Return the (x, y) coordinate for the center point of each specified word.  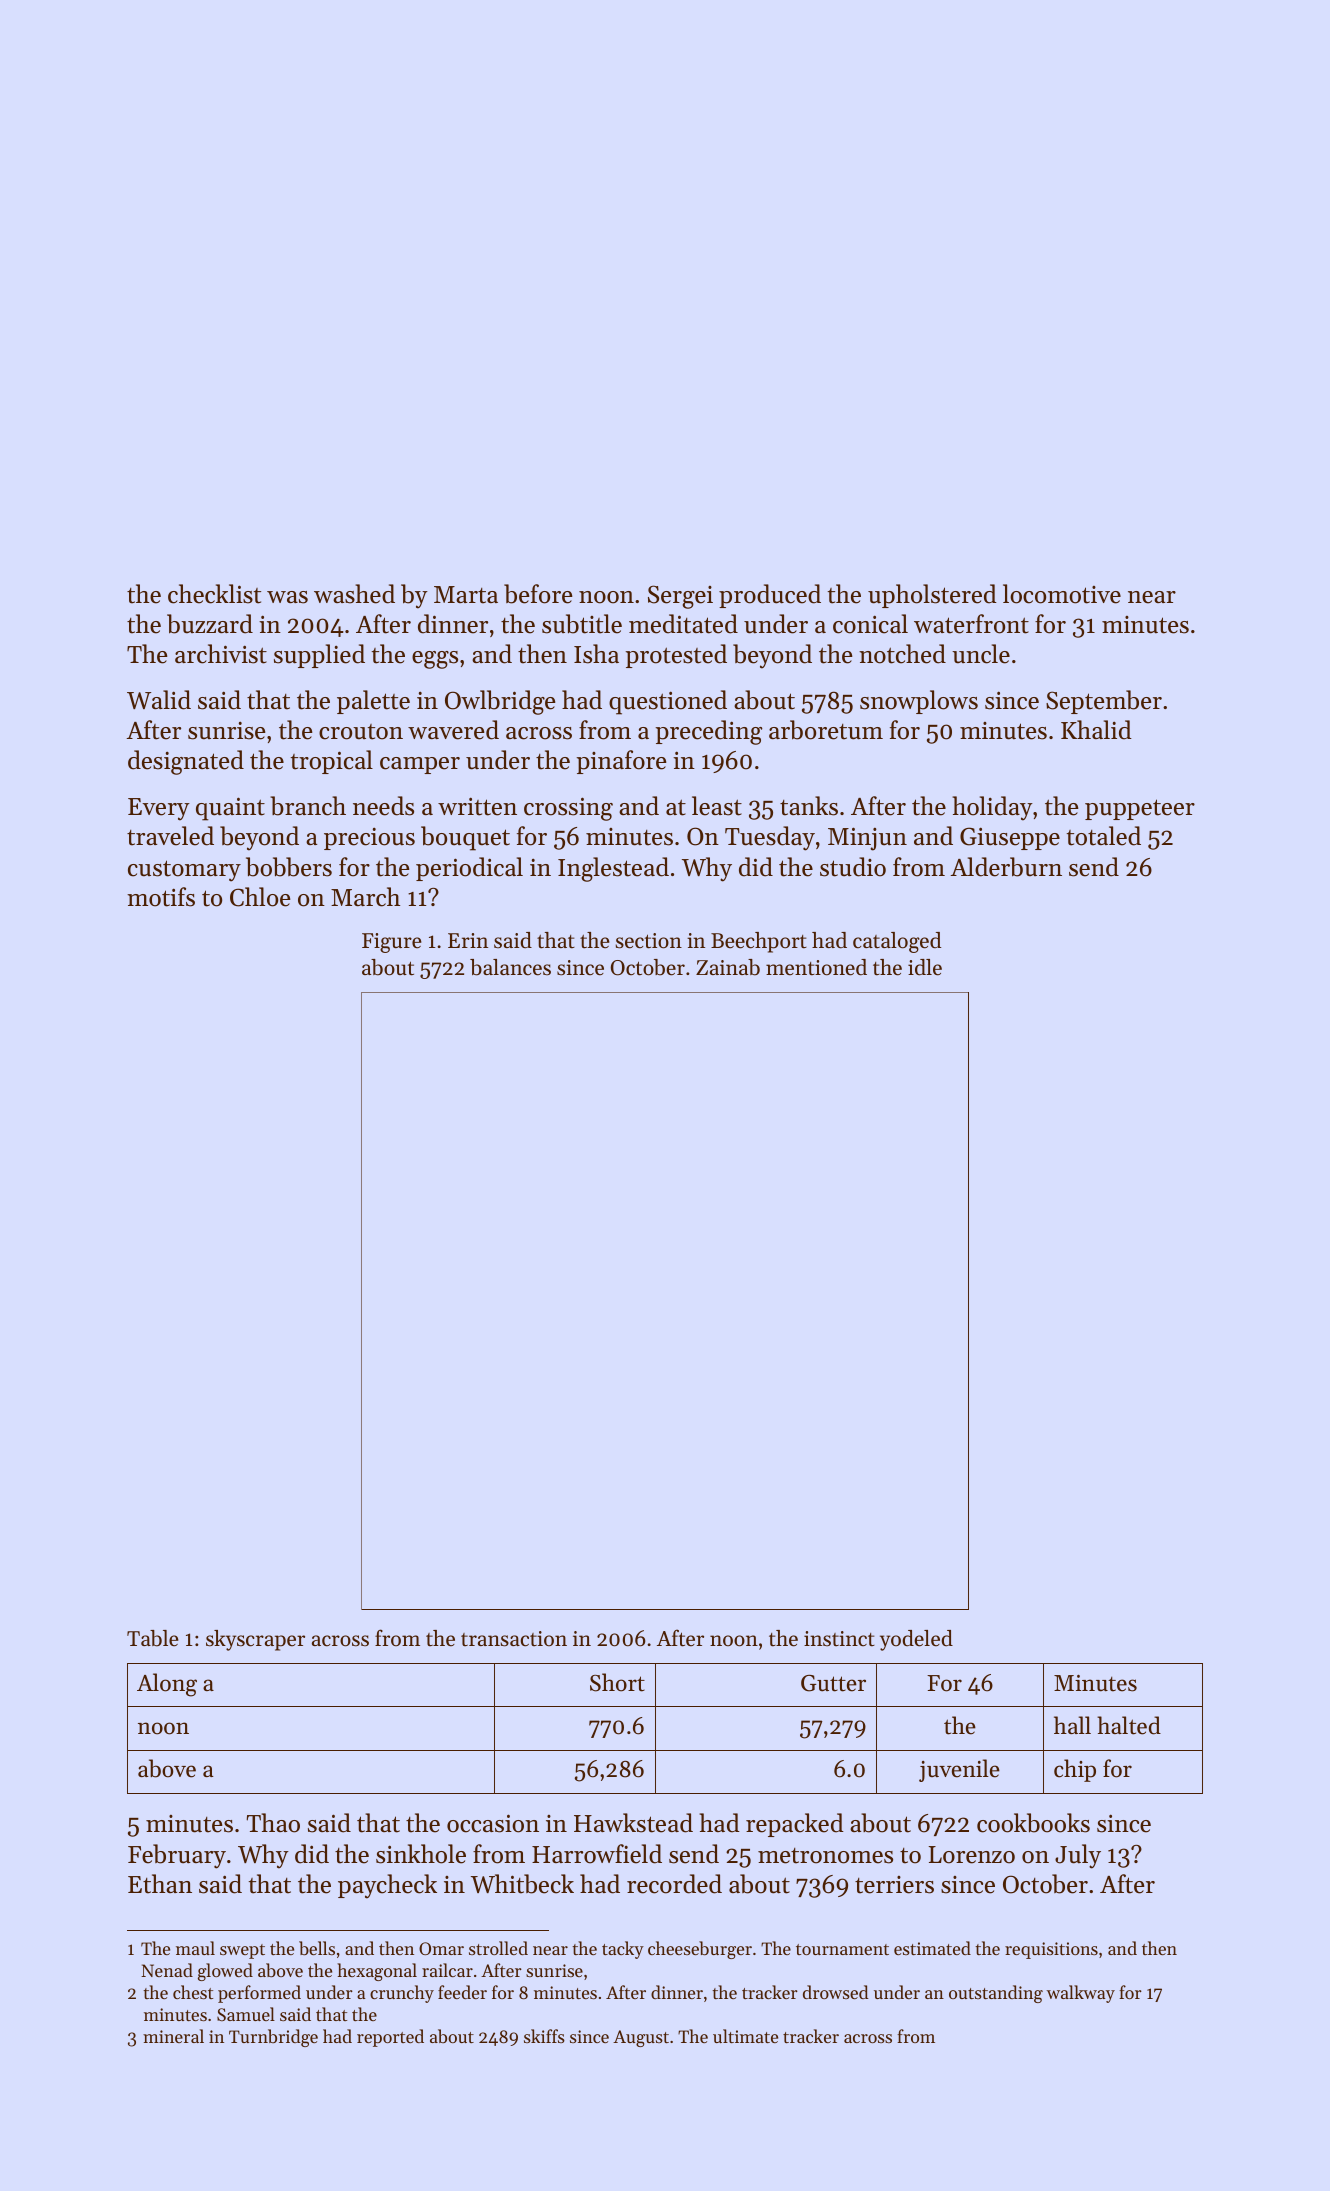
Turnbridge (273, 2038)
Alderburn (1006, 867)
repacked (795, 1825)
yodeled (916, 1640)
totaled (1104, 836)
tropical (332, 762)
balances (510, 967)
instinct (839, 1639)
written (477, 806)
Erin (468, 940)
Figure (392, 943)
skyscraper (255, 1640)
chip (1075, 1770)
